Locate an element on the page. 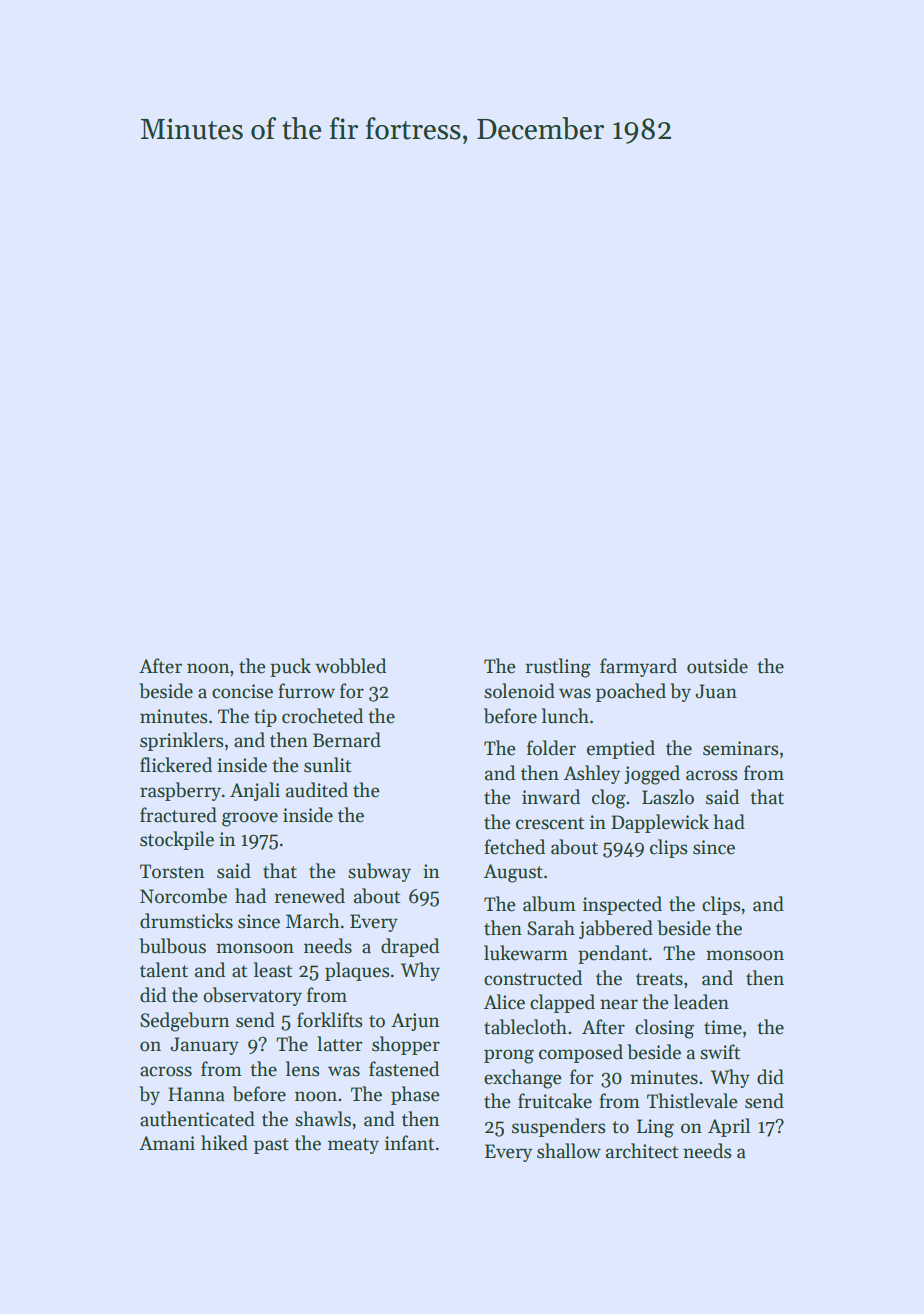 The width and height of the document is (924, 1314). past is located at coordinates (271, 1146).
